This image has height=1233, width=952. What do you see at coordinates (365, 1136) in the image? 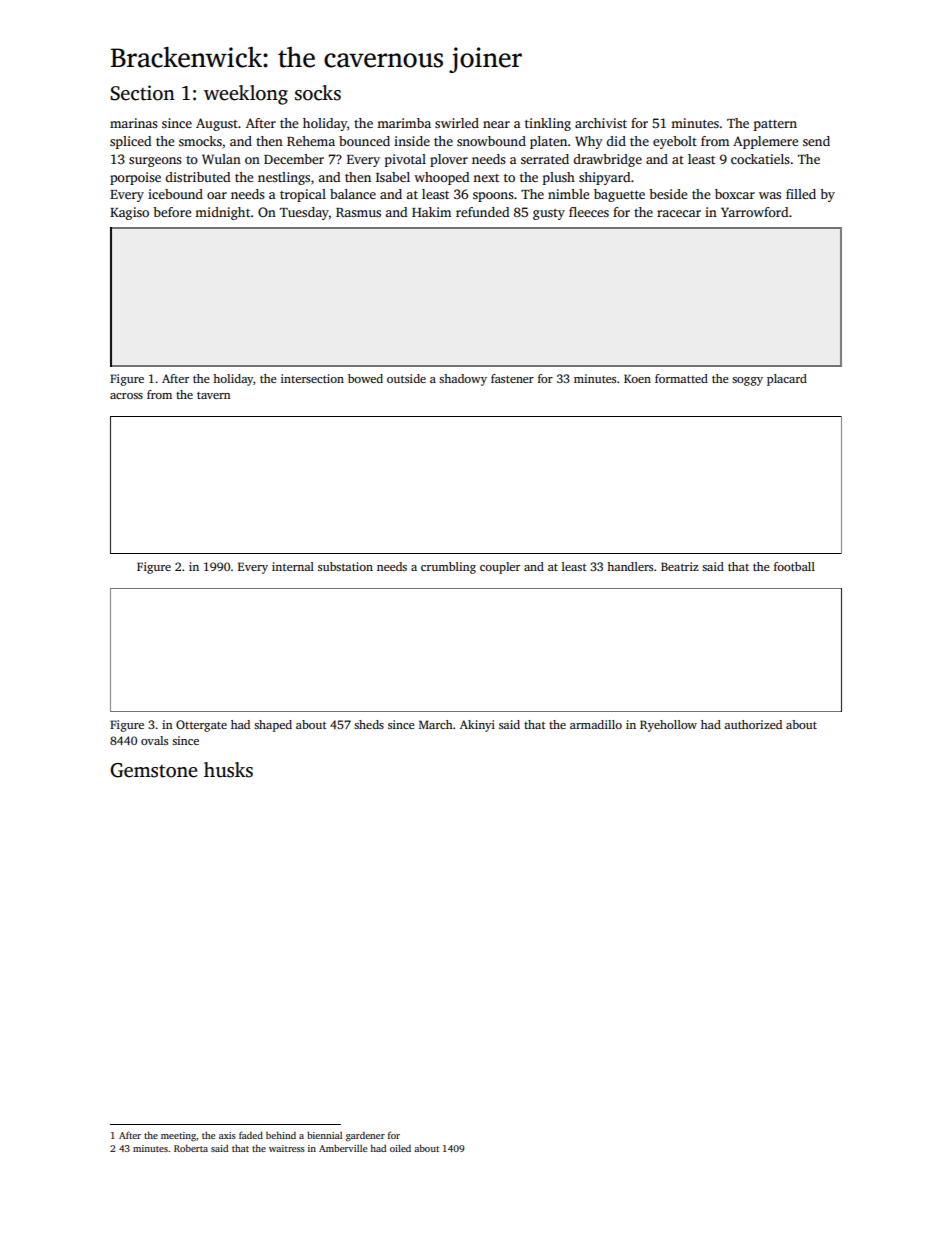
I see `gardener` at bounding box center [365, 1136].
